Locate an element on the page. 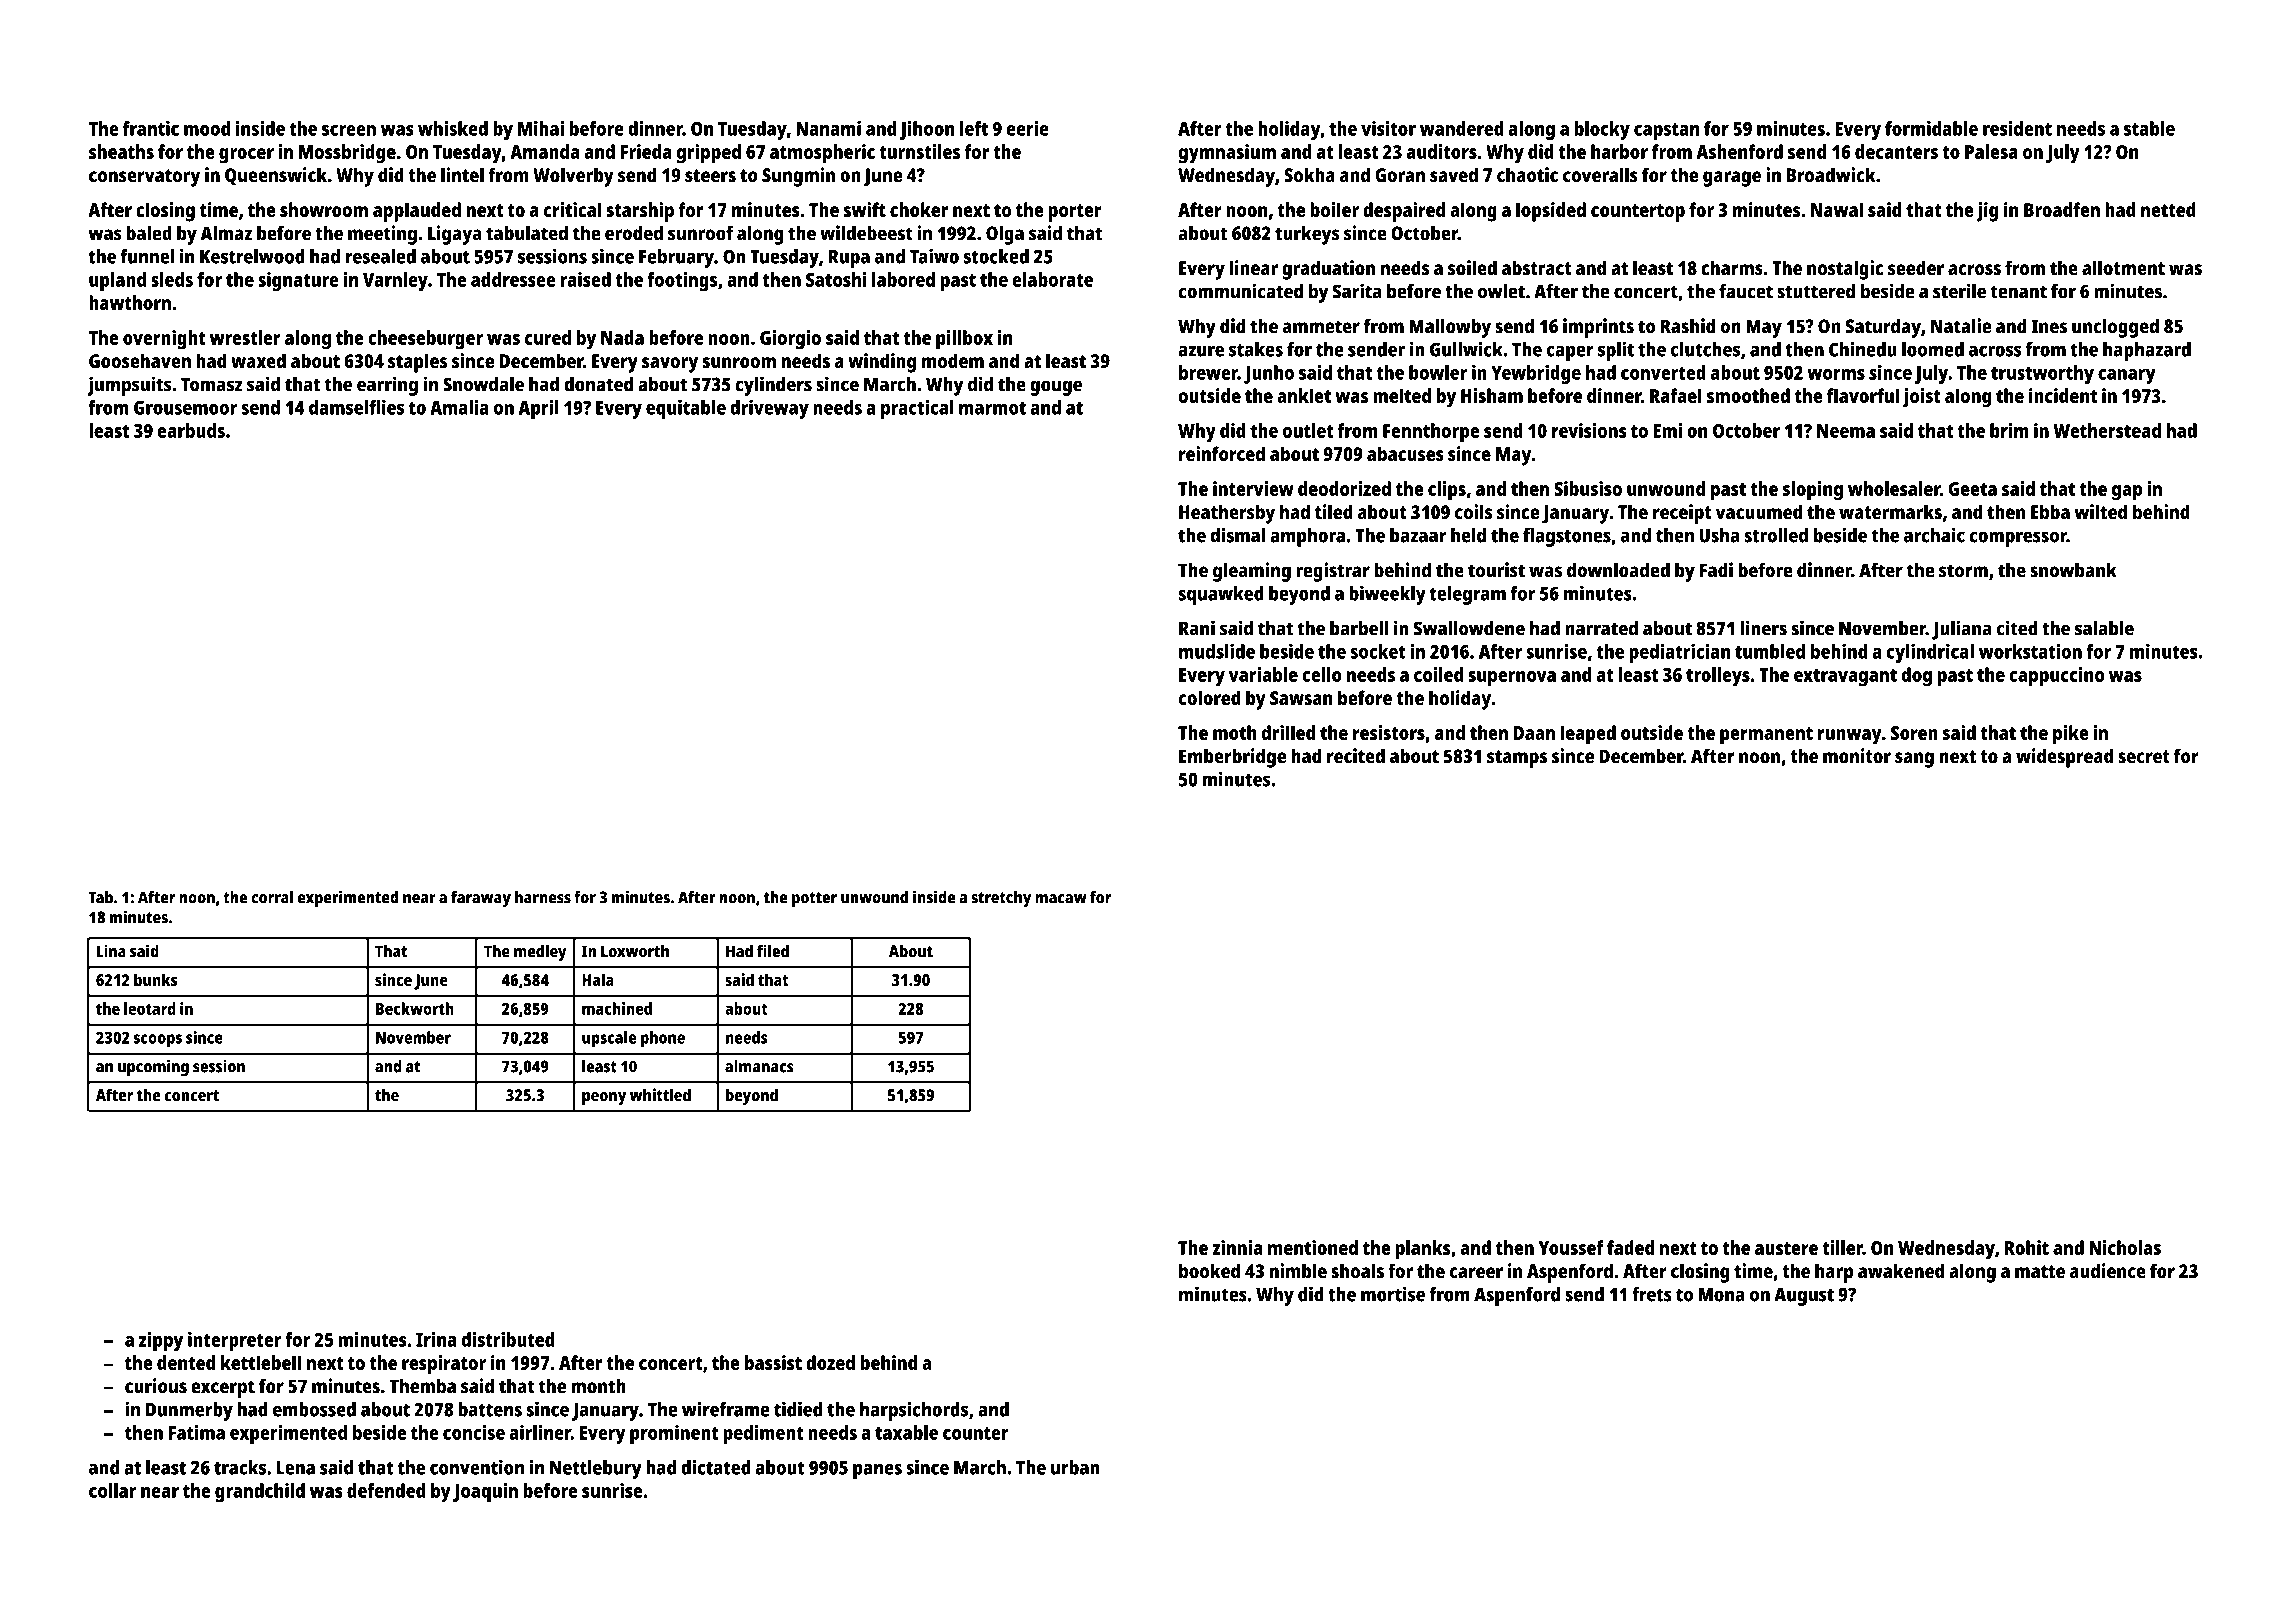 This document has width=2292, height=1620. panes is located at coordinates (877, 1471).
